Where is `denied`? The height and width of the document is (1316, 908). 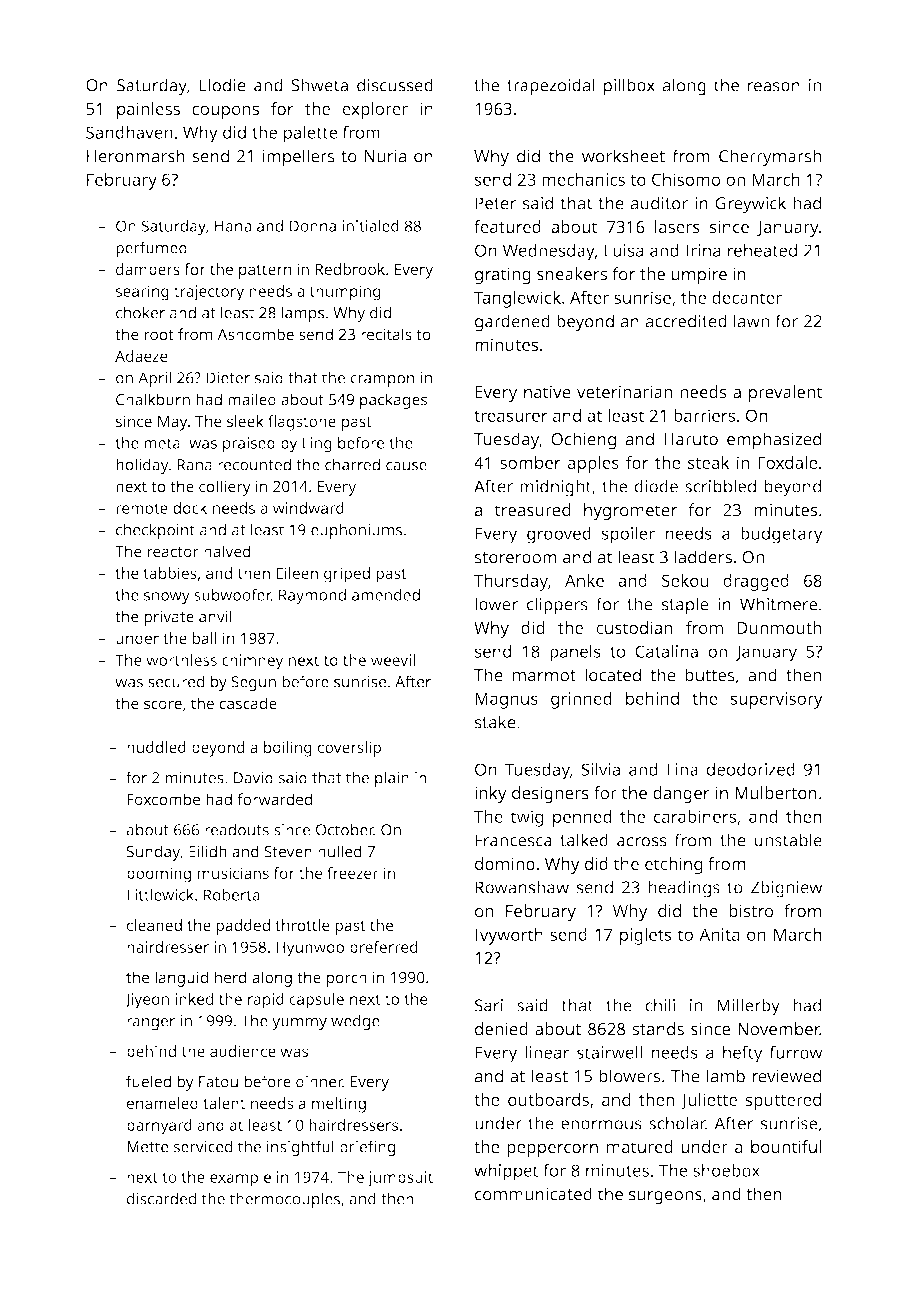
denied is located at coordinates (501, 1029).
